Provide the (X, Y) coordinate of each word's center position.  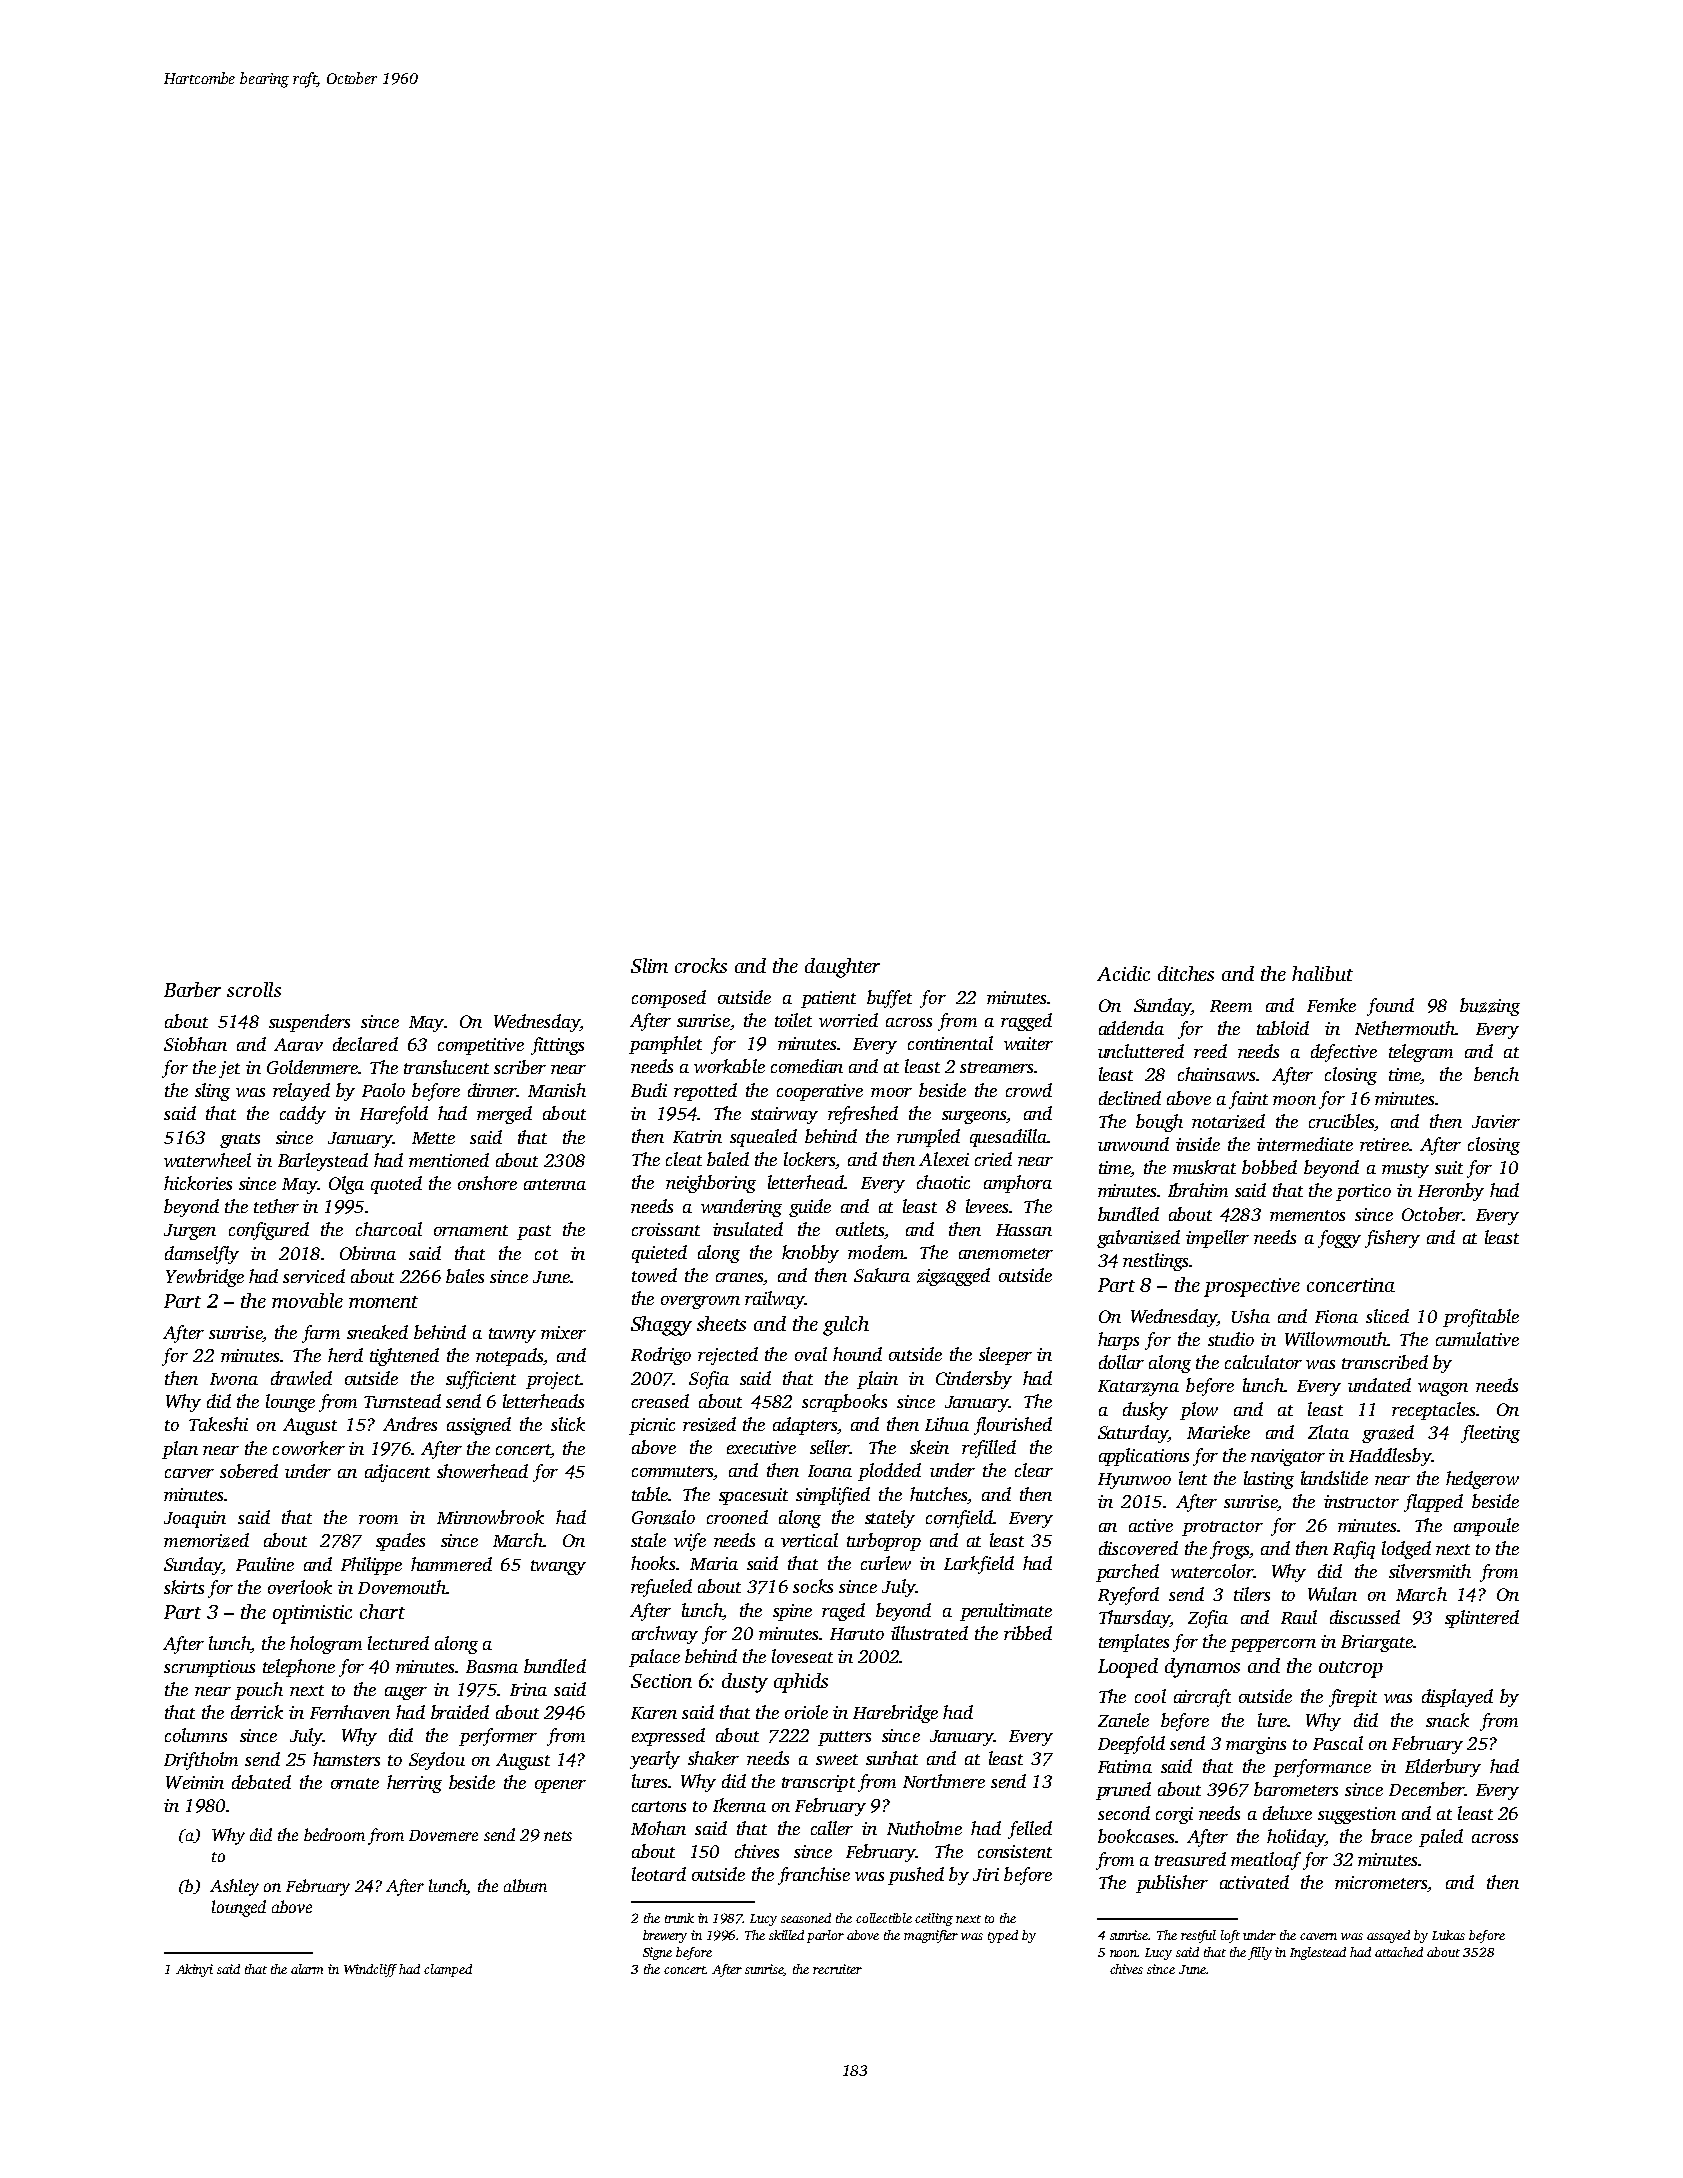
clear (1034, 1470)
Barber (192, 989)
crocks (701, 965)
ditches (1186, 973)
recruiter (837, 1969)
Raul (1299, 1617)
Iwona (234, 1379)
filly (1260, 1953)
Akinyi (194, 1970)
